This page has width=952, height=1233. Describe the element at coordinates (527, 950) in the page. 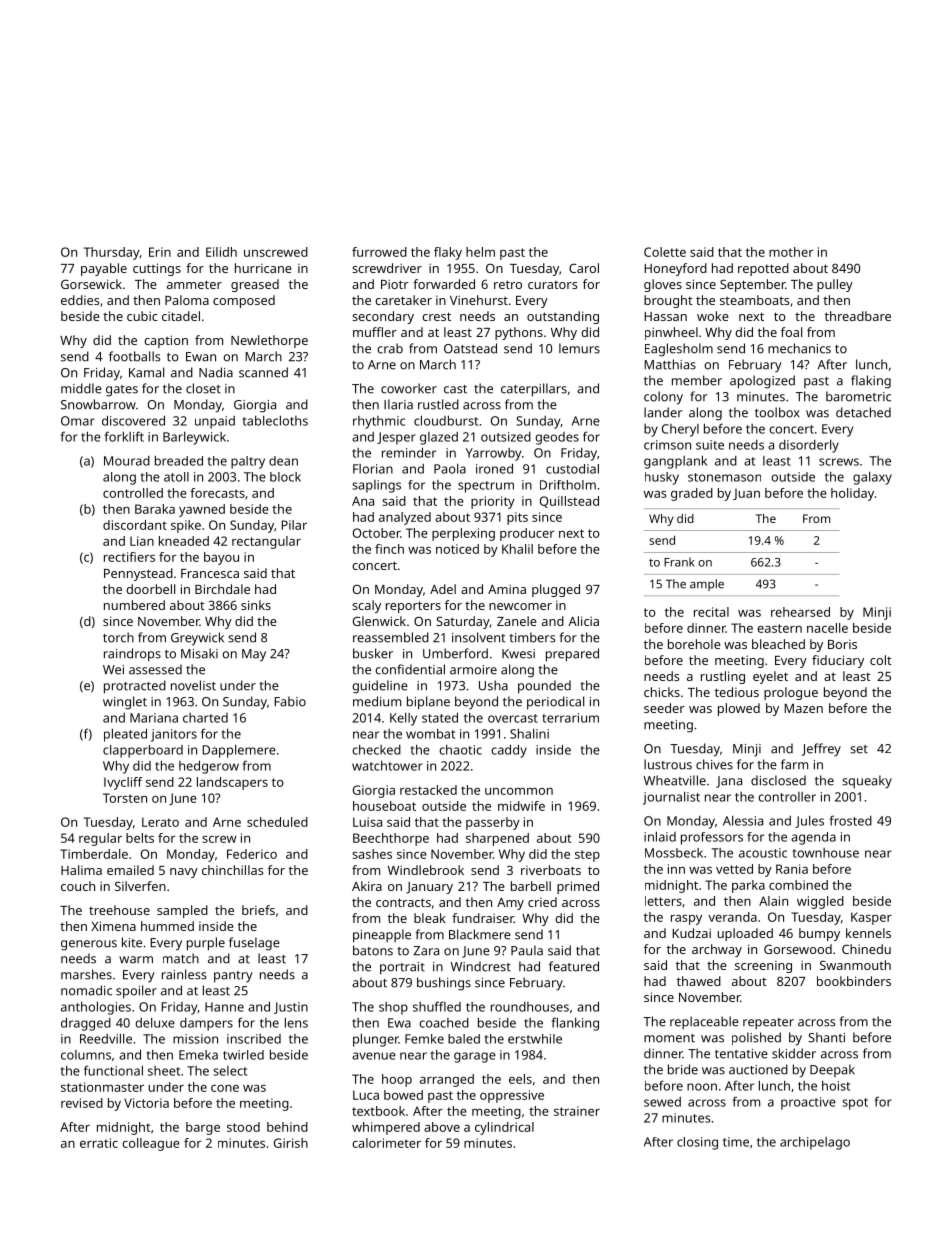

I see `Paula` at that location.
